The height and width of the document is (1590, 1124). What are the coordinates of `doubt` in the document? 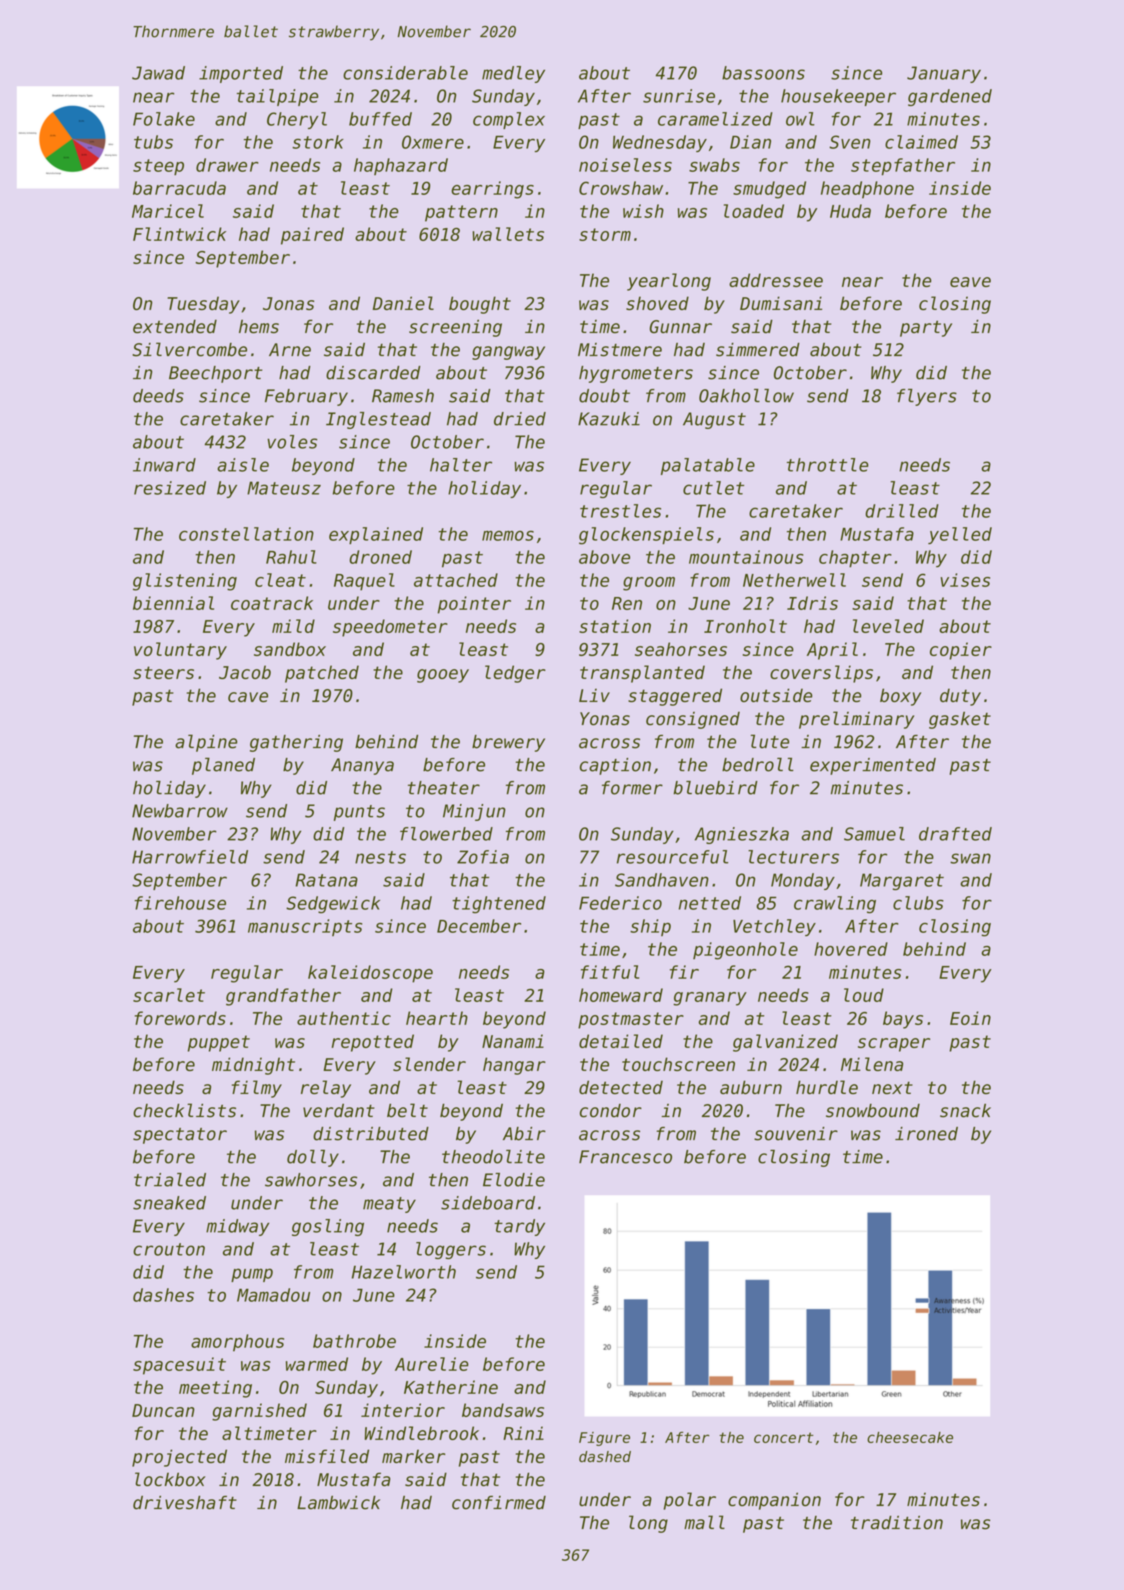 It's located at (604, 396).
